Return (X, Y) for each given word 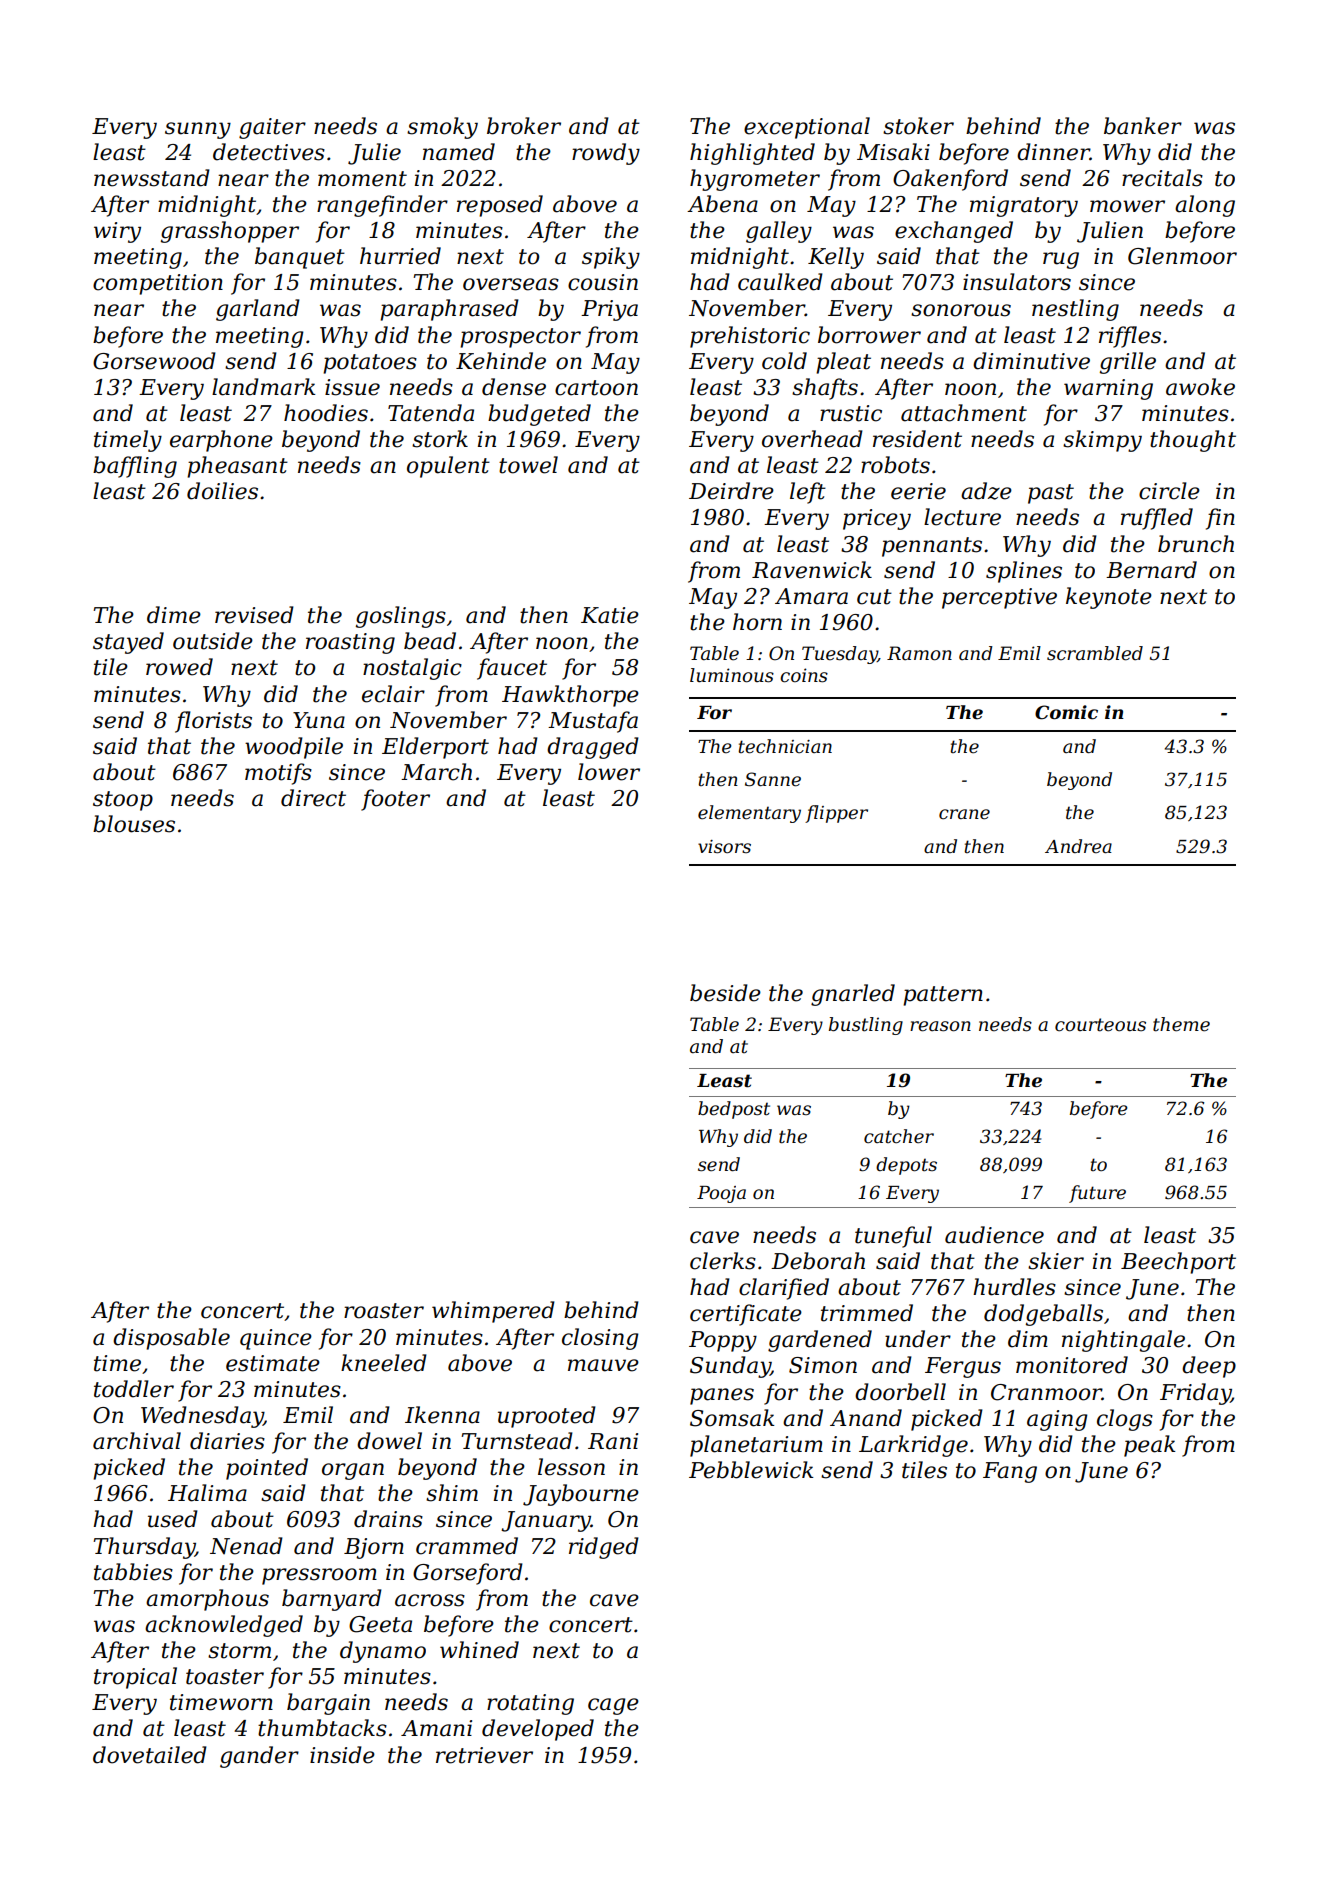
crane (964, 814)
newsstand (152, 178)
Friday (1195, 1394)
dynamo (383, 1652)
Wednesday (202, 1417)
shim (452, 1493)
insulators (1017, 282)
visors (724, 847)
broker (524, 126)
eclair (393, 694)
